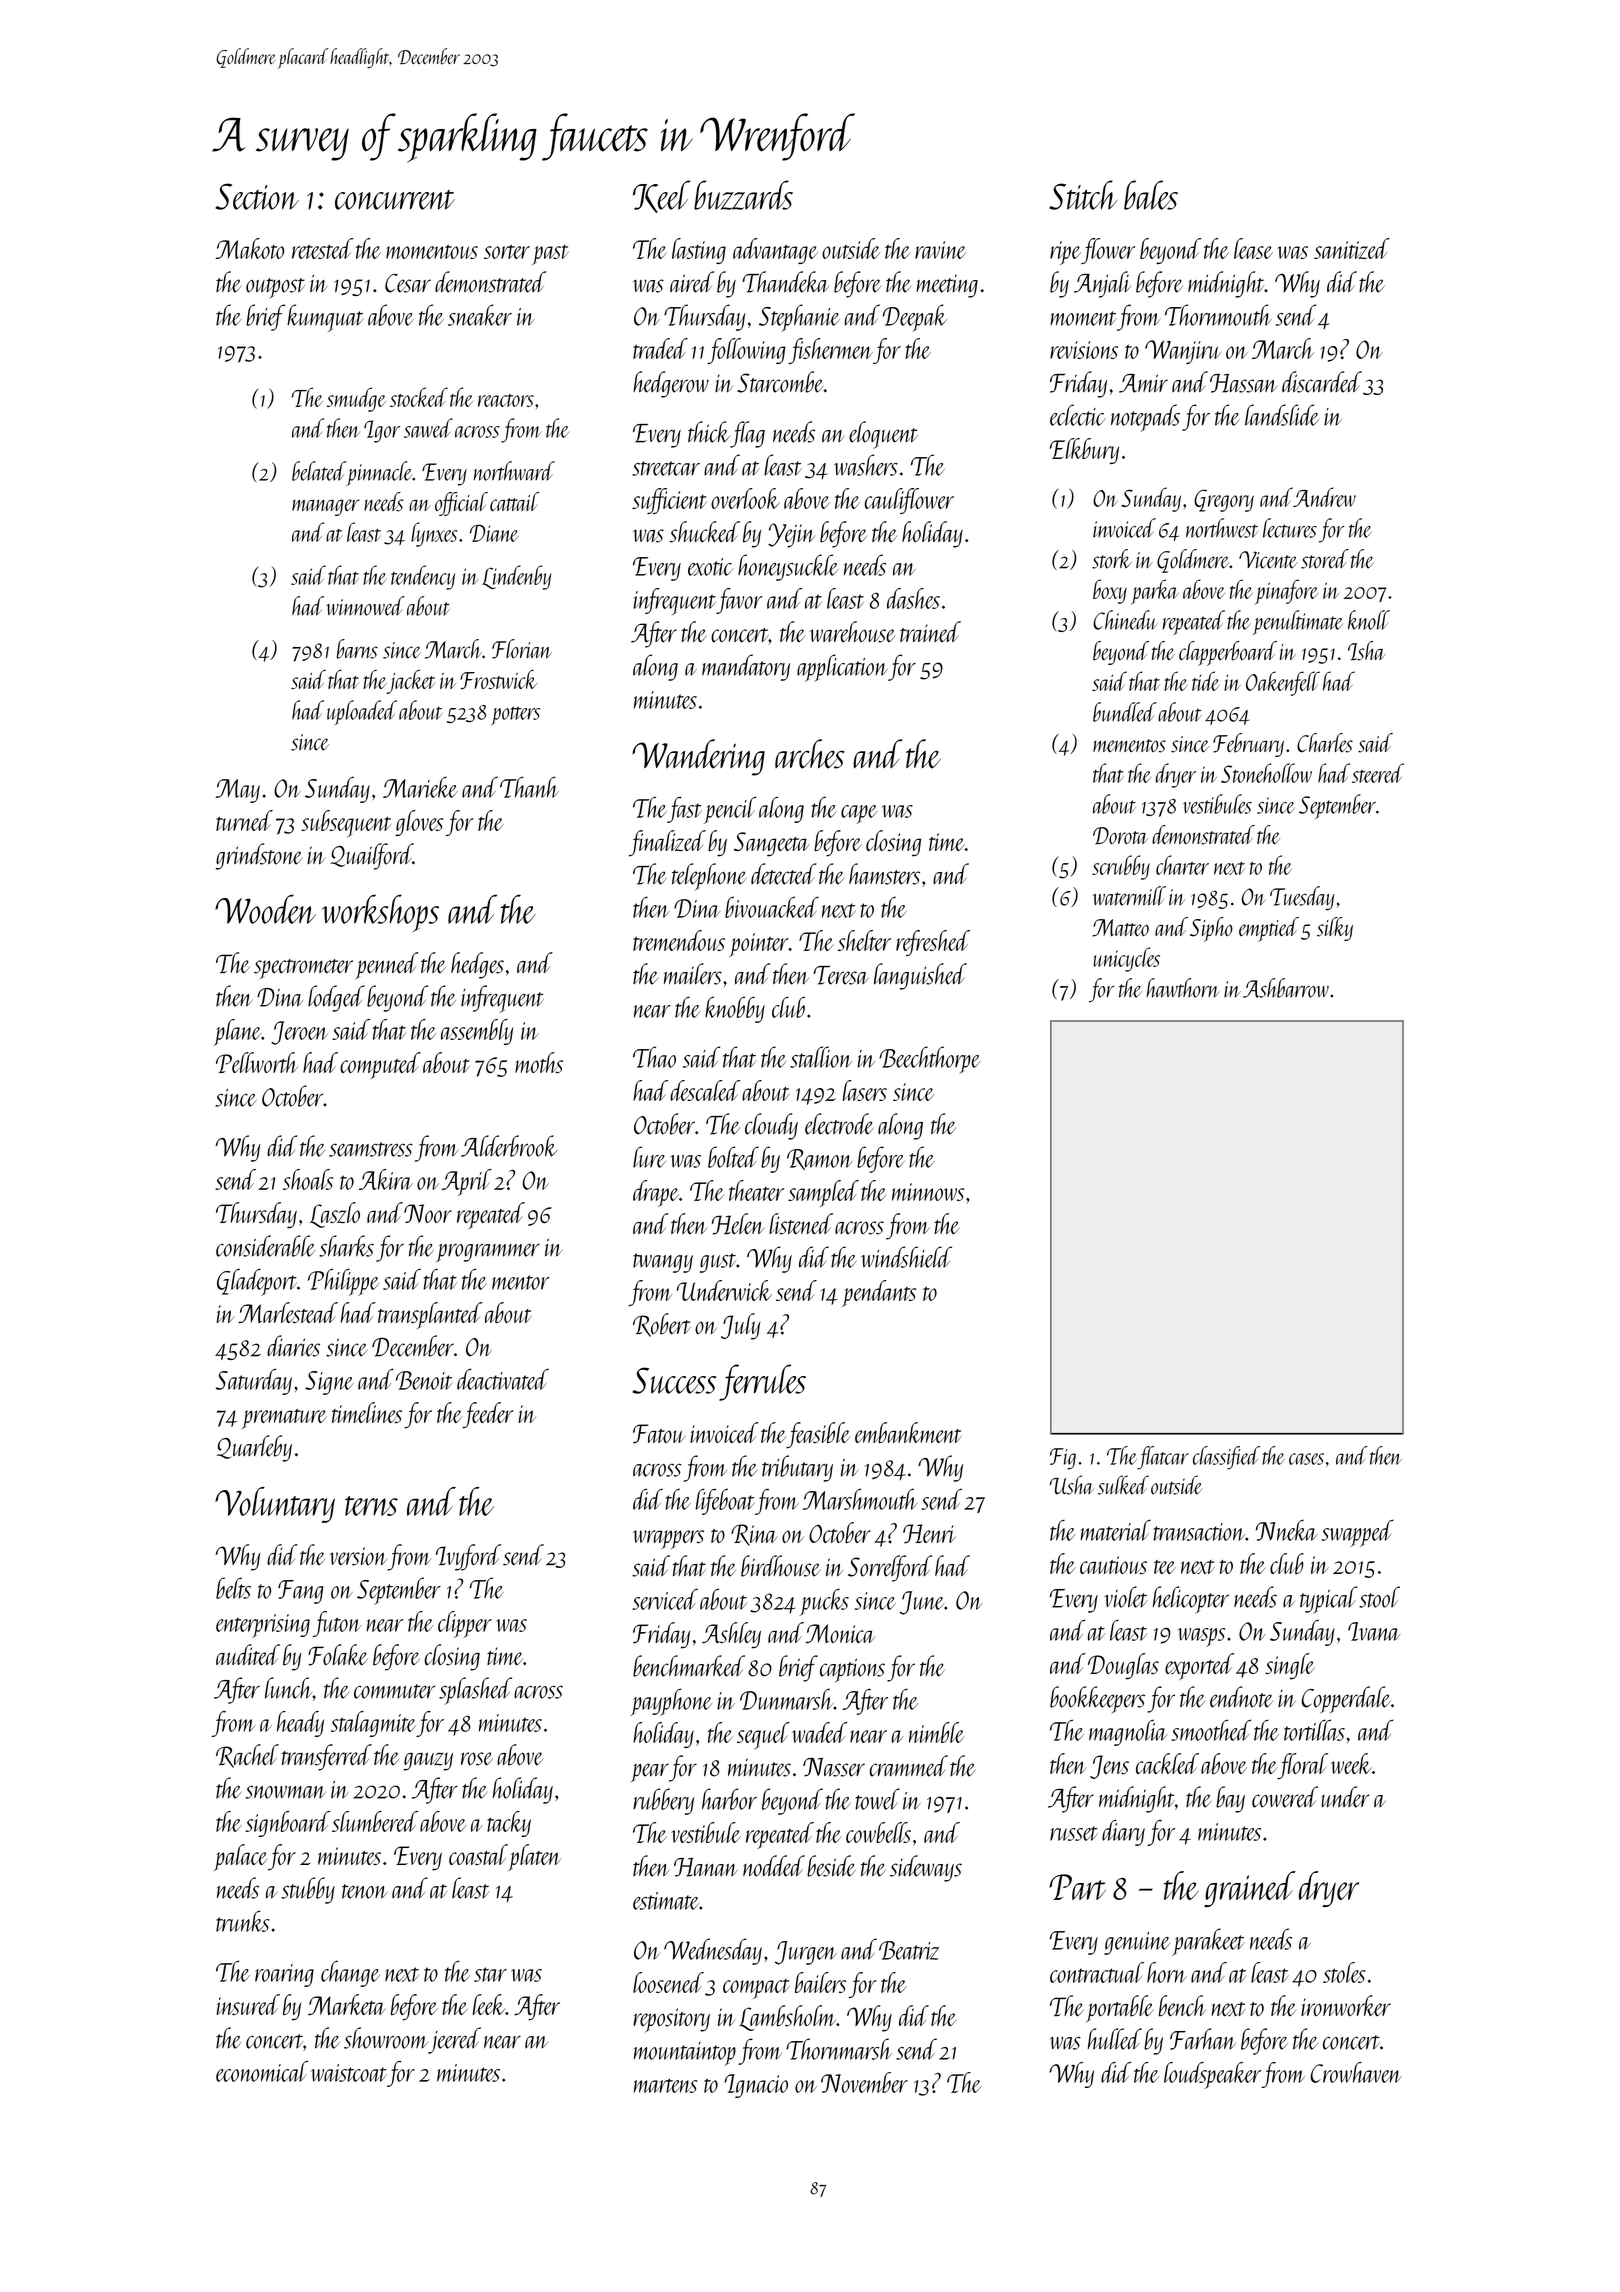 The image size is (1620, 2292). What do you see at coordinates (756, 2086) in the screenshot?
I see `Ignacio` at bounding box center [756, 2086].
